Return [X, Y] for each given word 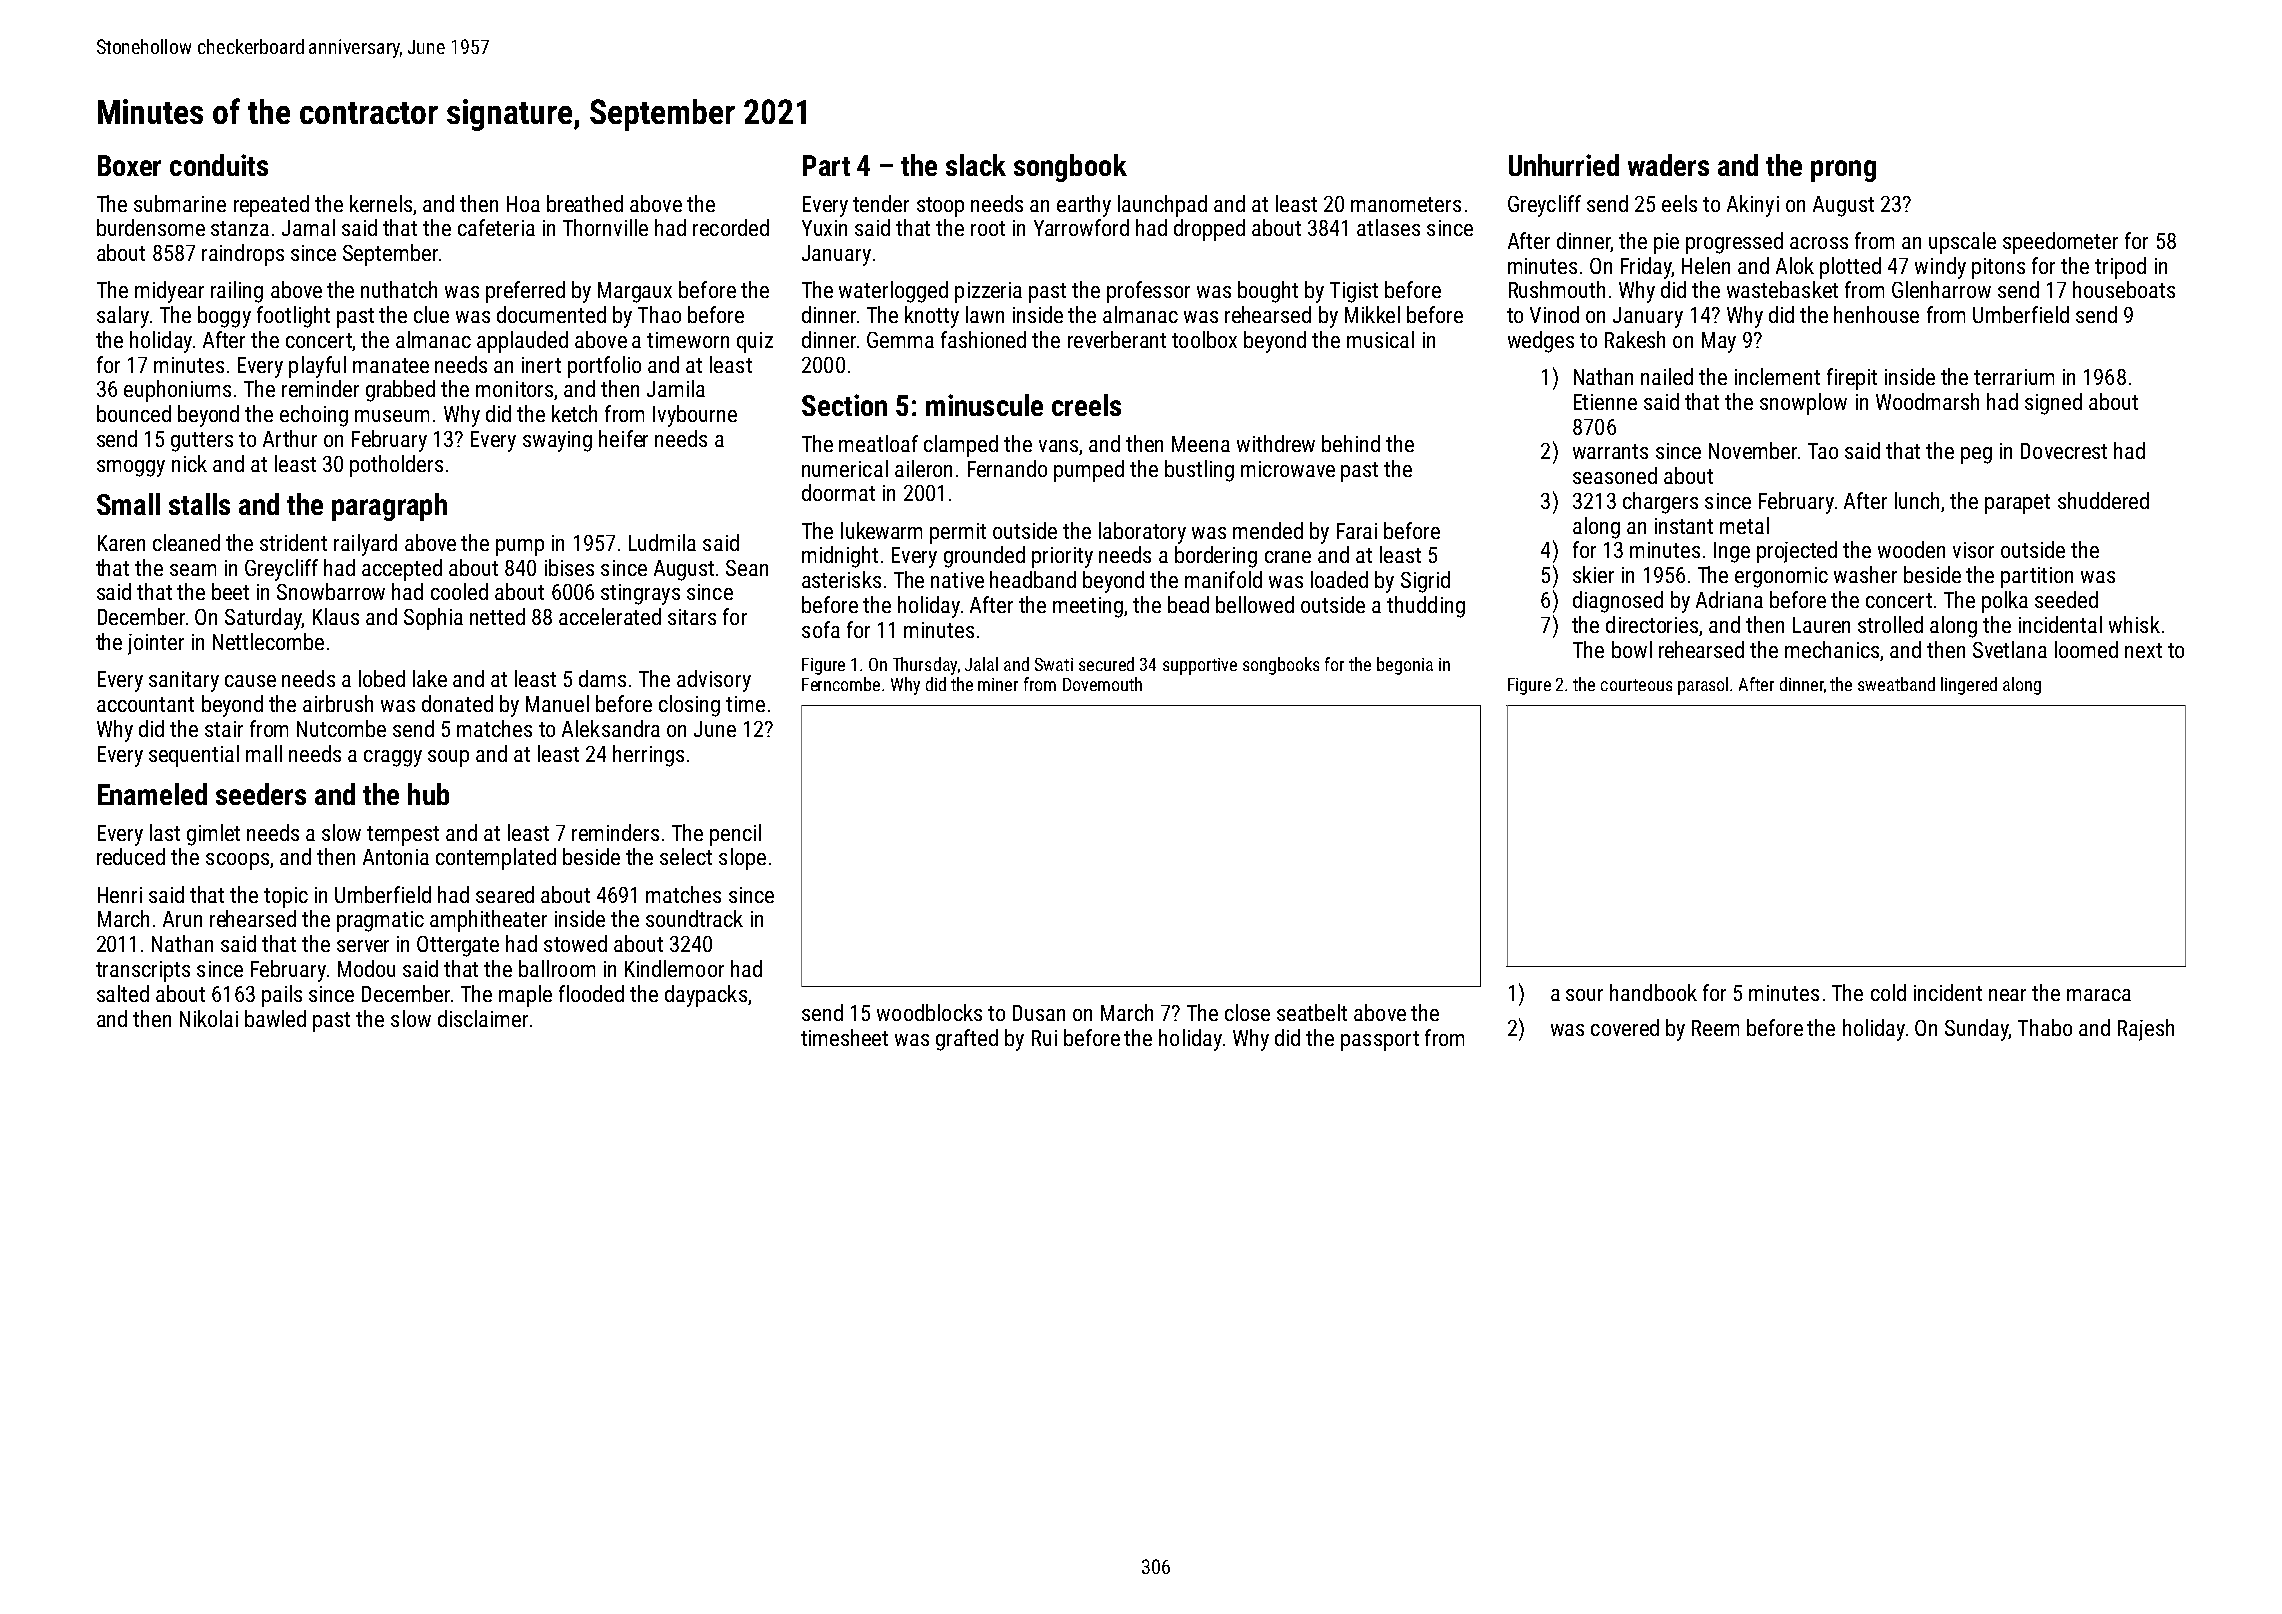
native [957, 580]
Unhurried [1564, 165]
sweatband [1896, 684]
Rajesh [2146, 1030]
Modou [366, 968]
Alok [1795, 265]
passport [1380, 1041]
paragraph [389, 507]
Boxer [129, 165]
